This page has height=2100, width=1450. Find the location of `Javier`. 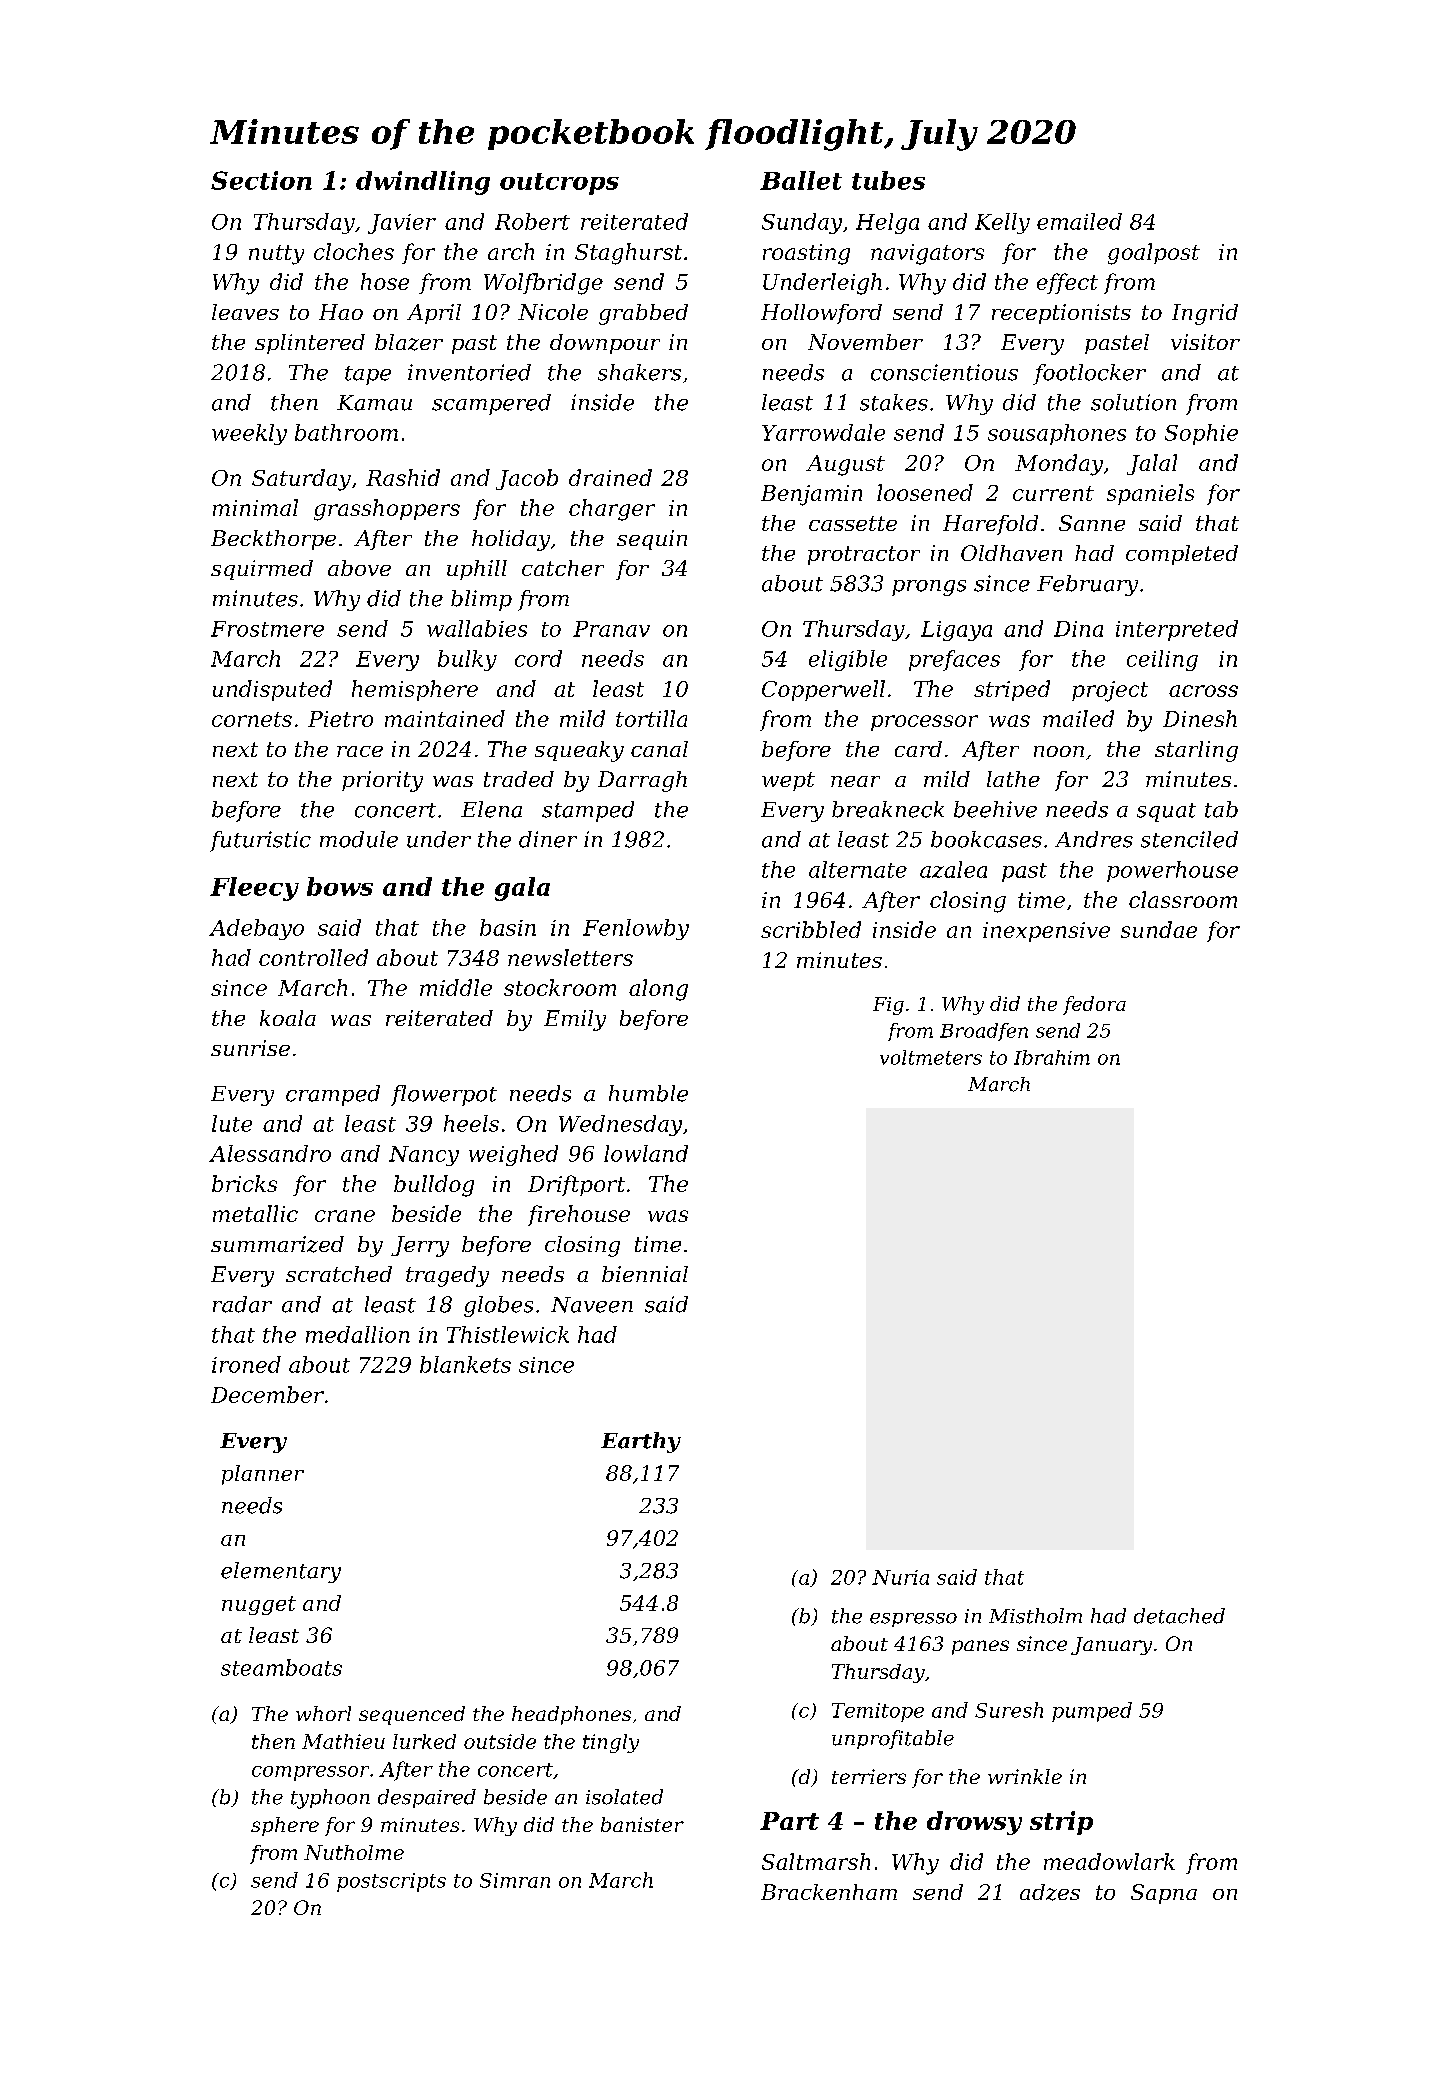

Javier is located at coordinates (402, 224).
